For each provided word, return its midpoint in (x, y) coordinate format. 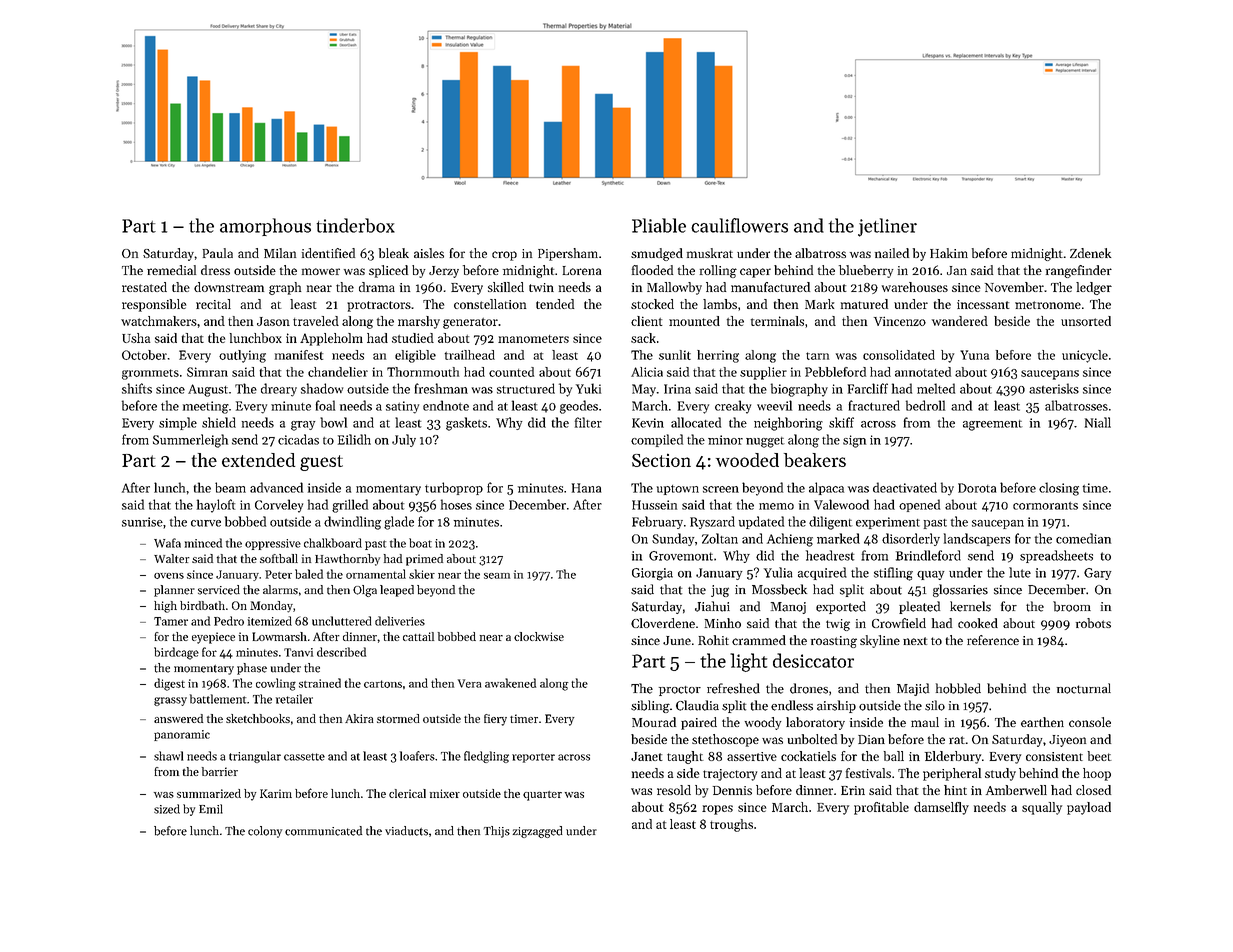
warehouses (915, 287)
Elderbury (953, 757)
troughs (731, 825)
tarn (817, 356)
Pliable (659, 225)
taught (685, 757)
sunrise (142, 522)
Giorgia (652, 574)
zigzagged (538, 832)
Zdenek (1090, 253)
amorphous (265, 227)
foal (325, 405)
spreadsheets (1056, 556)
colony (265, 832)
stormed (398, 718)
